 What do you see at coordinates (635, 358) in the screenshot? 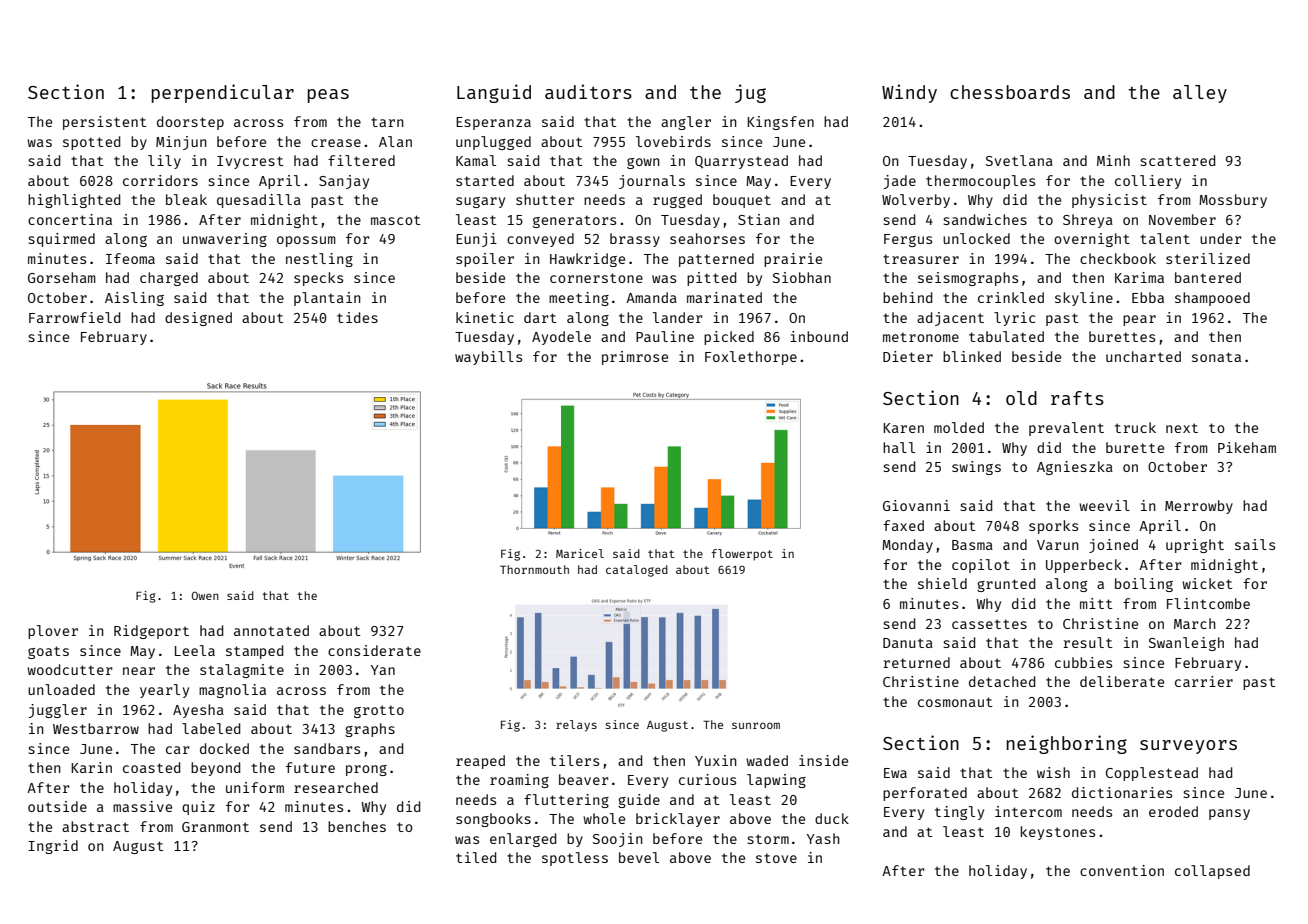
I see `primrose` at bounding box center [635, 358].
